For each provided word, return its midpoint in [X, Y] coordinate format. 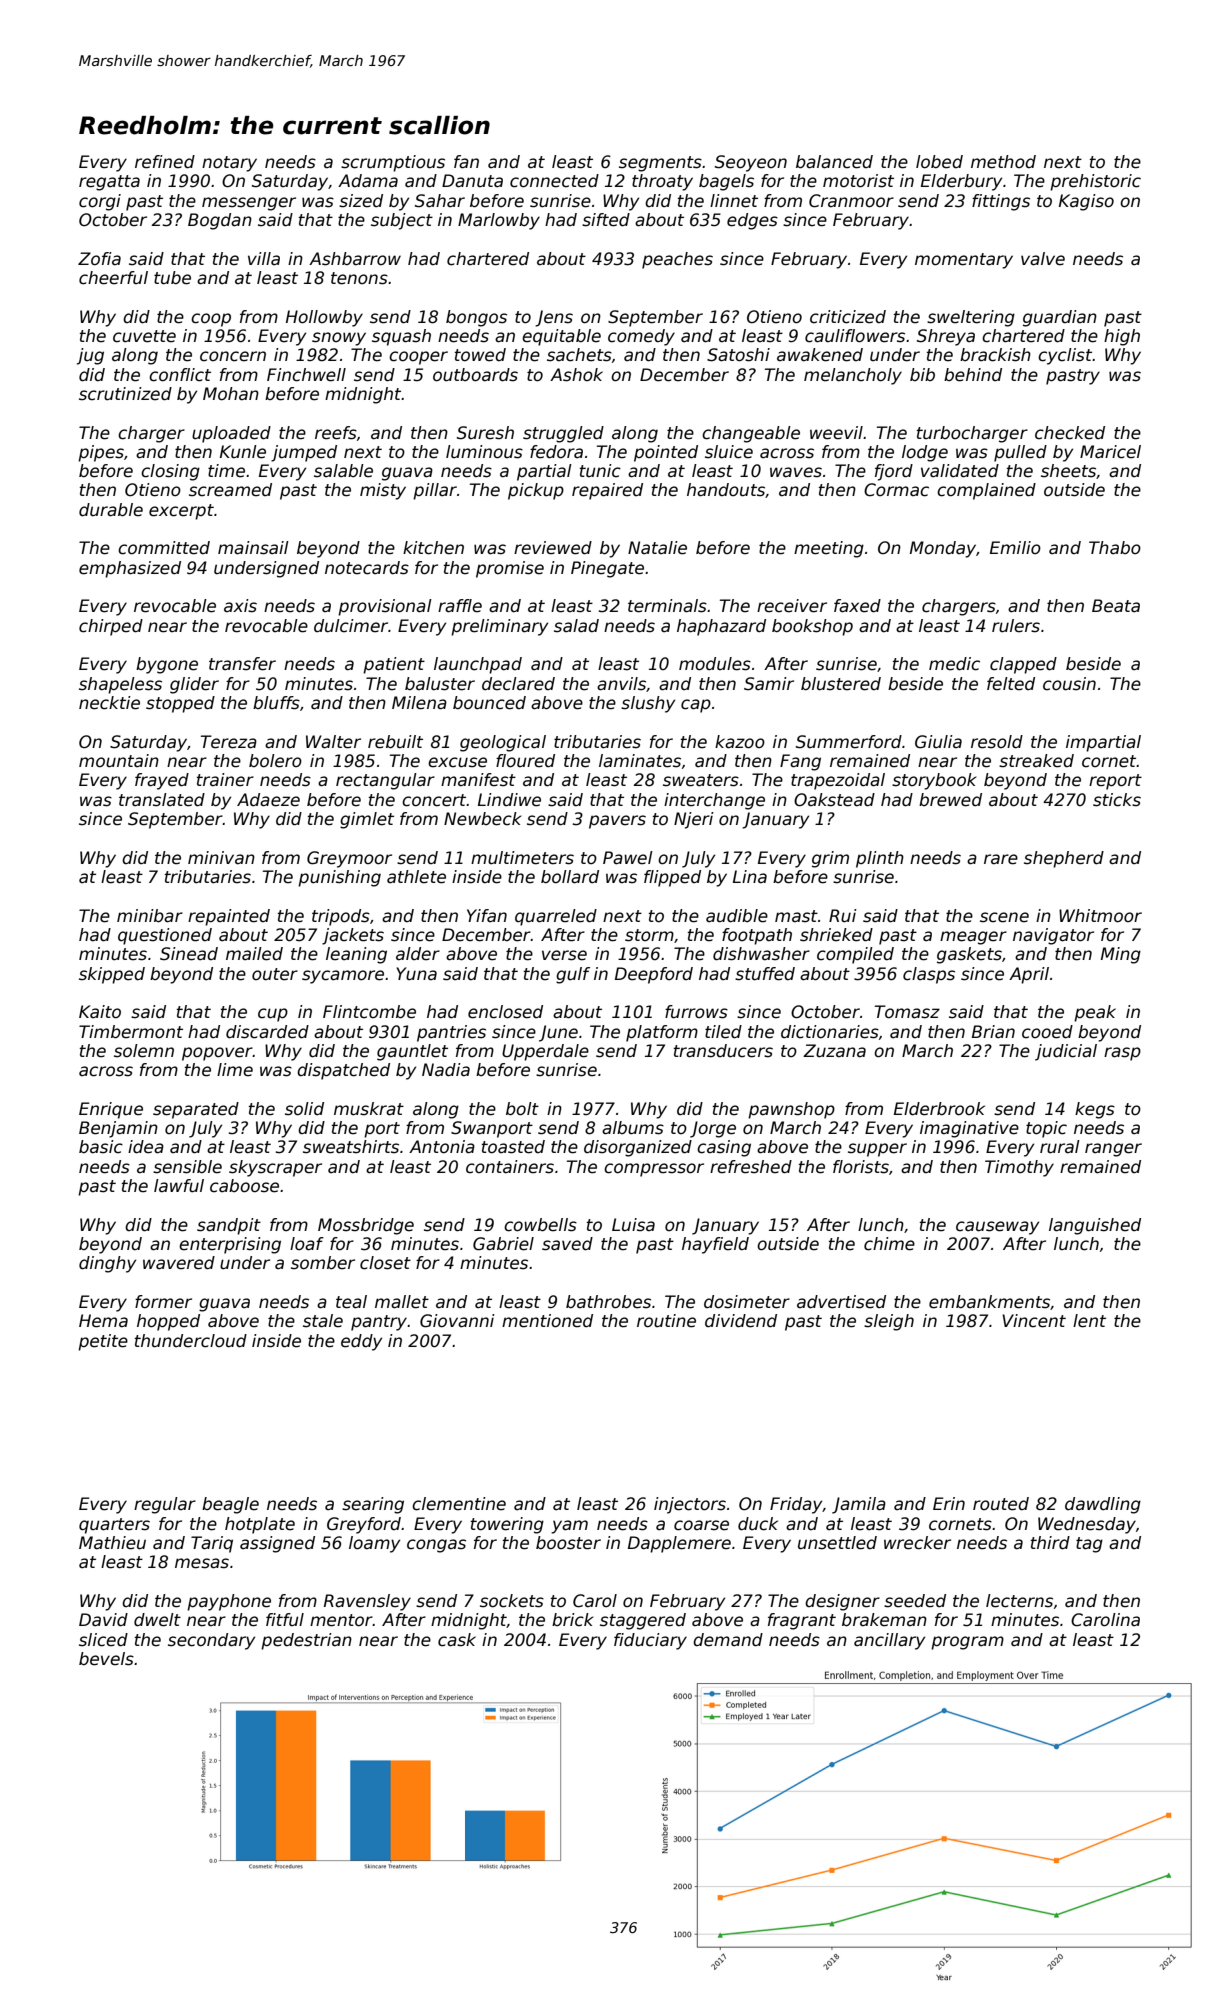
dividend [741, 1321]
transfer [242, 664]
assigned [277, 1544]
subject [402, 221]
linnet [734, 201]
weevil [836, 433]
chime [889, 1244]
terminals [667, 606]
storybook [934, 781]
